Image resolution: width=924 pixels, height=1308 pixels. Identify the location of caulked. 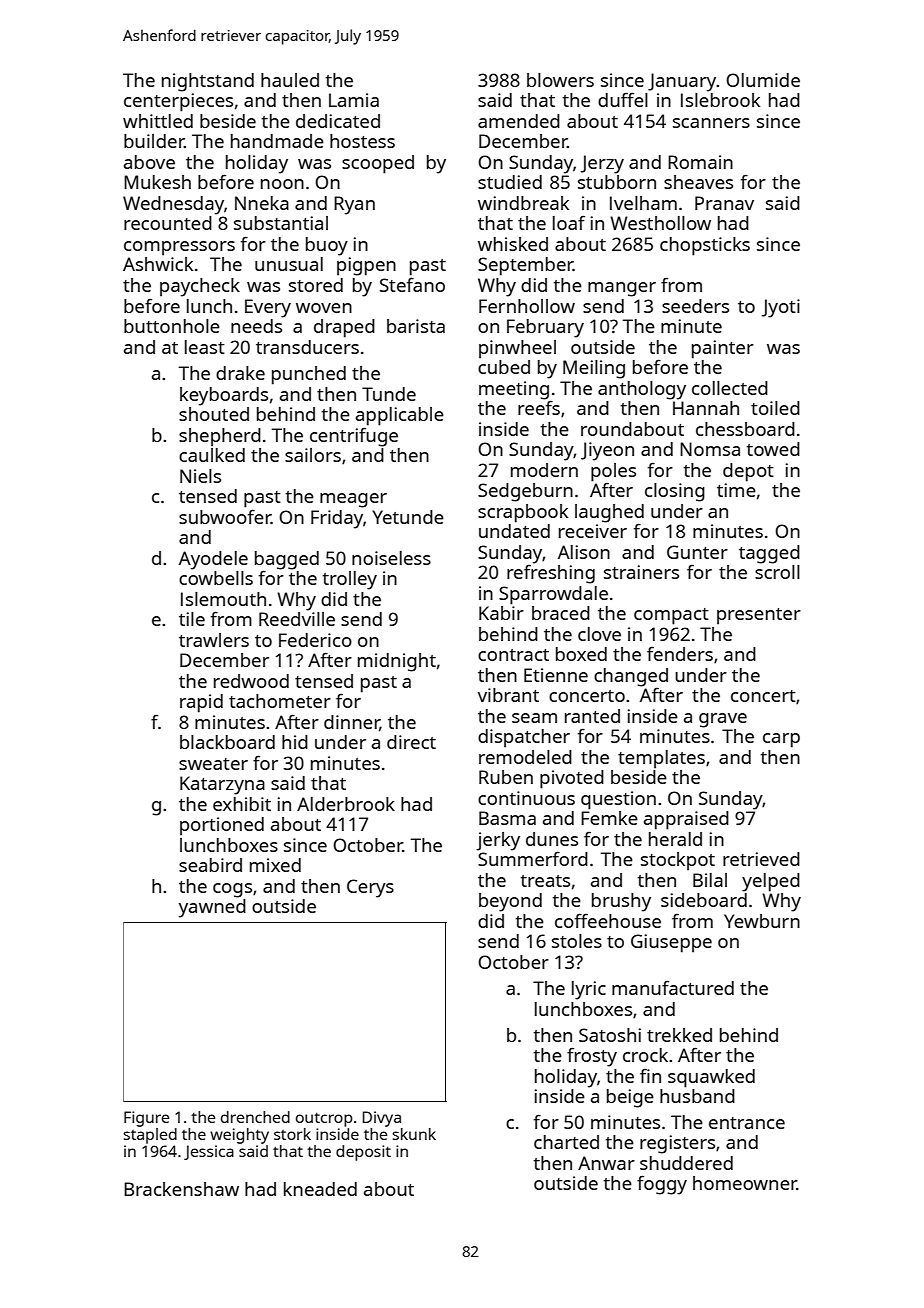
(212, 455).
